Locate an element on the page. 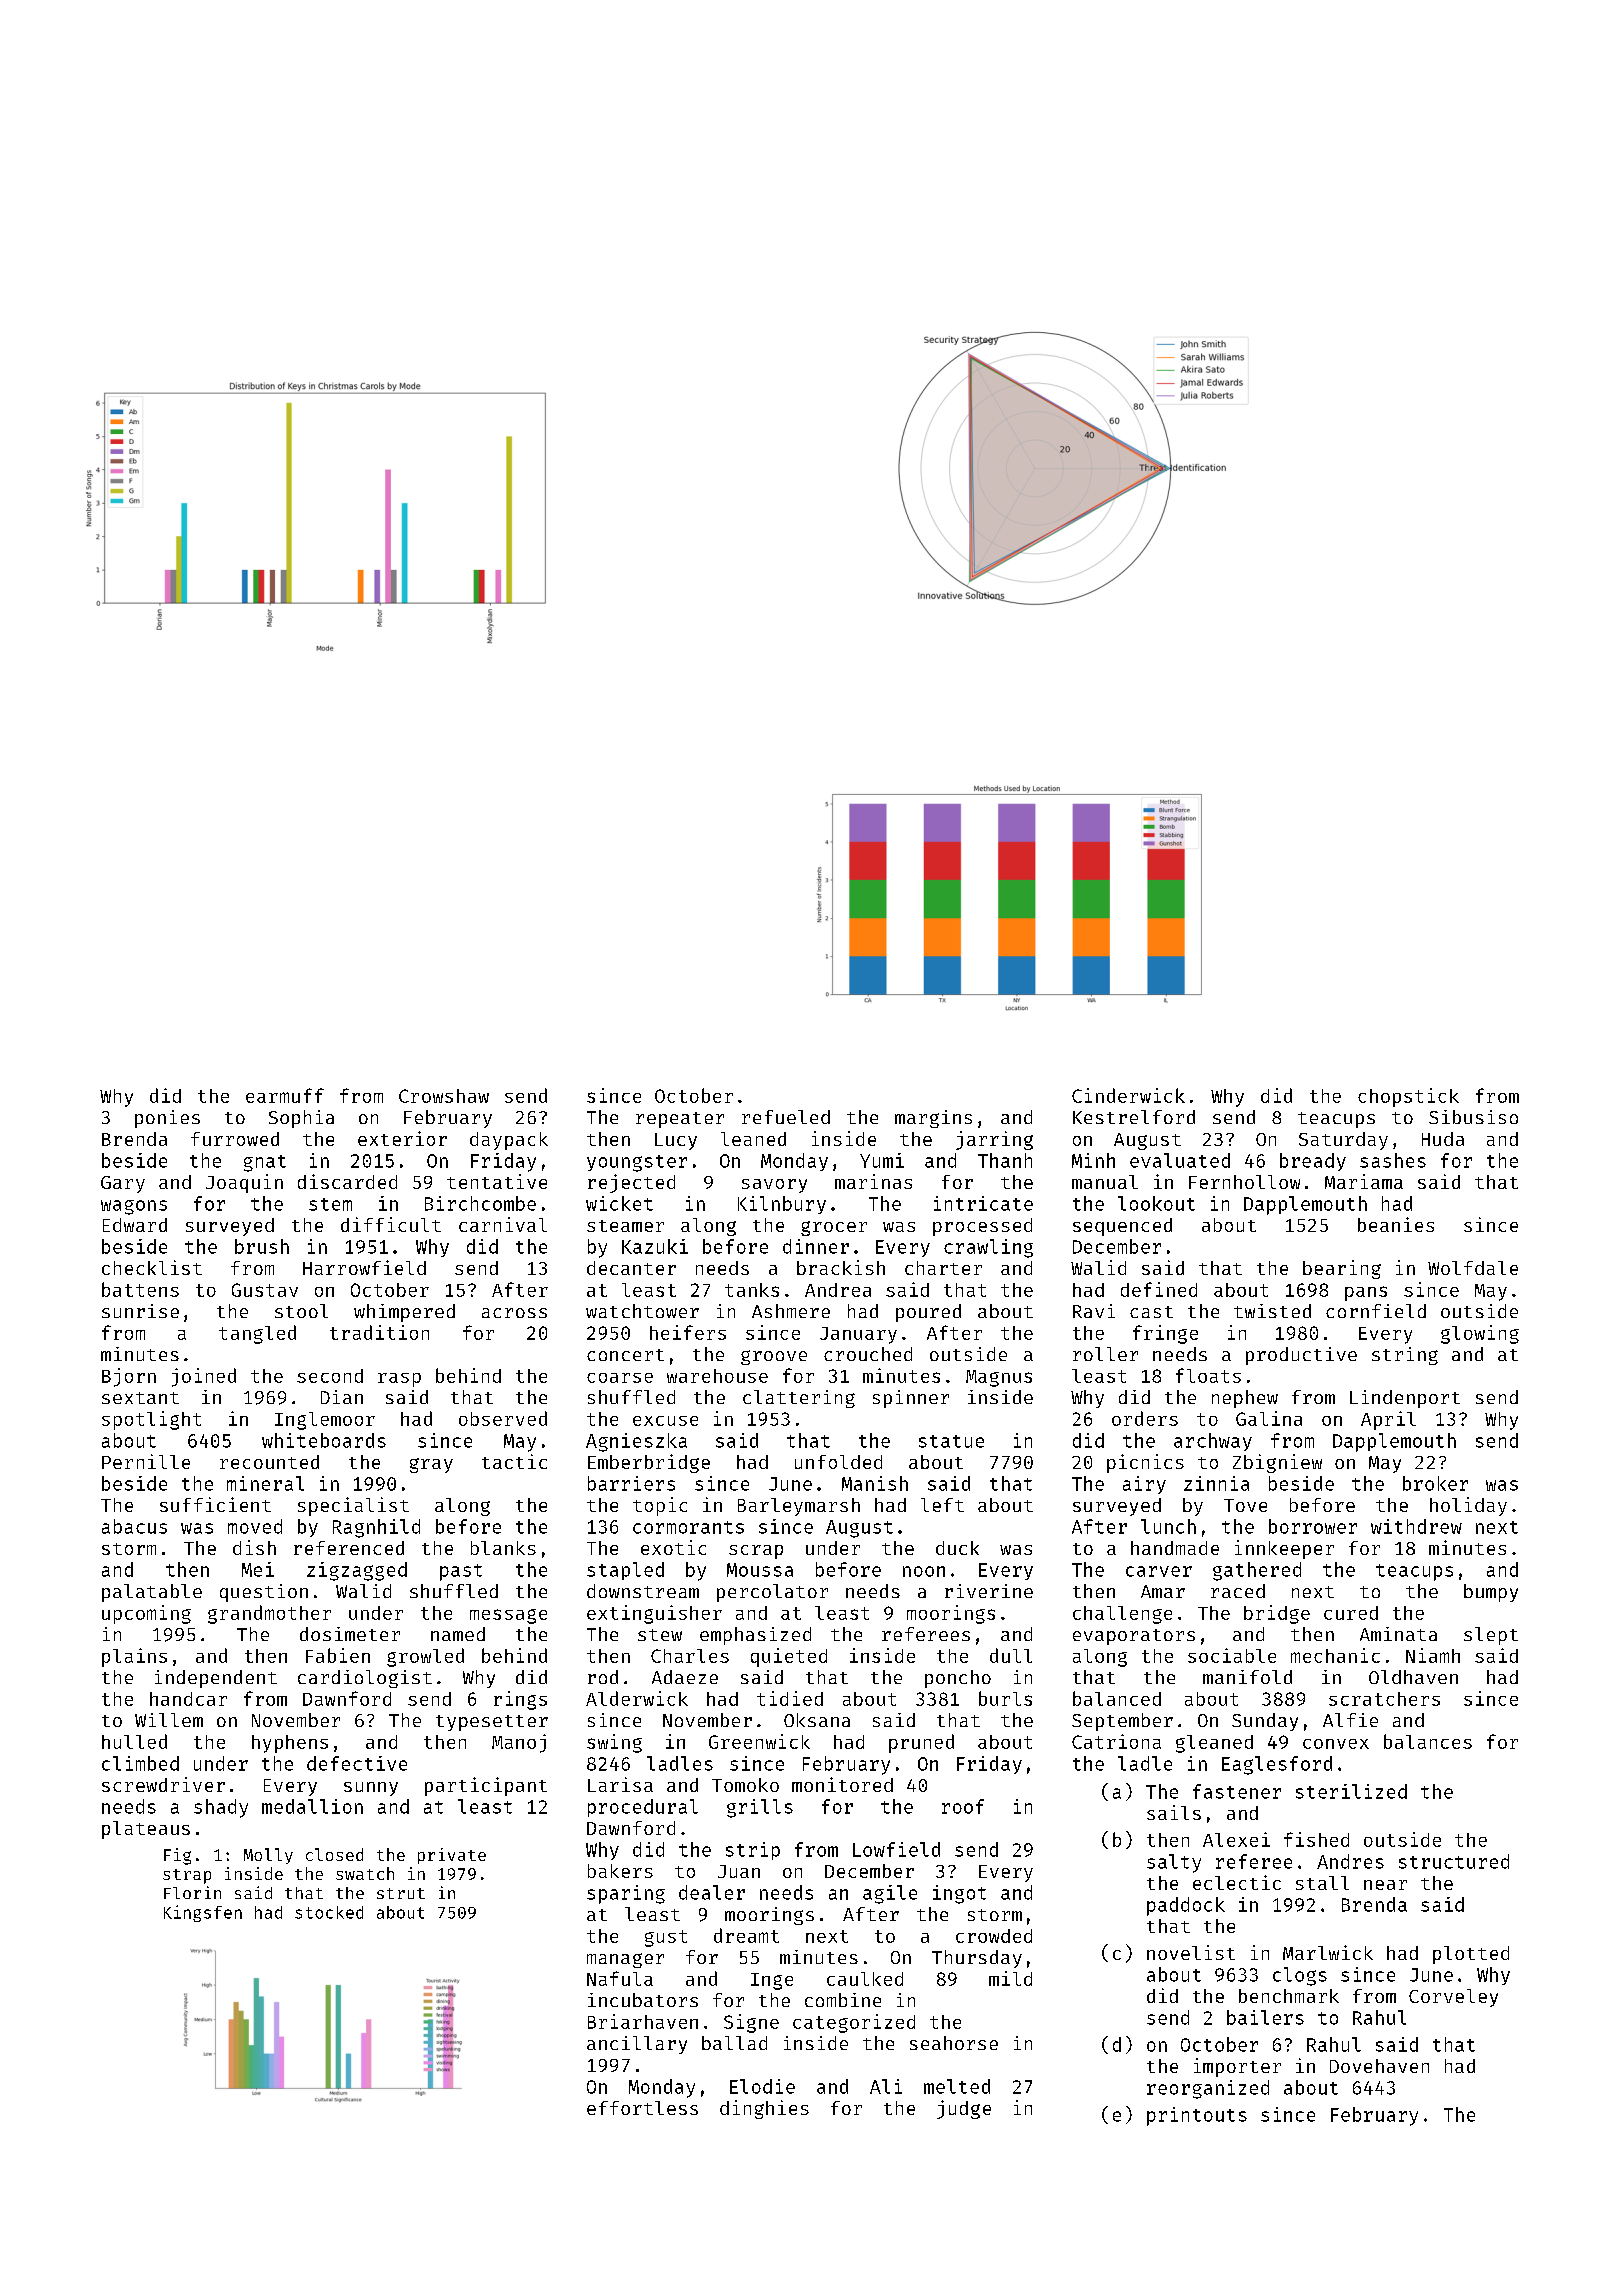  plains is located at coordinates (134, 1657).
